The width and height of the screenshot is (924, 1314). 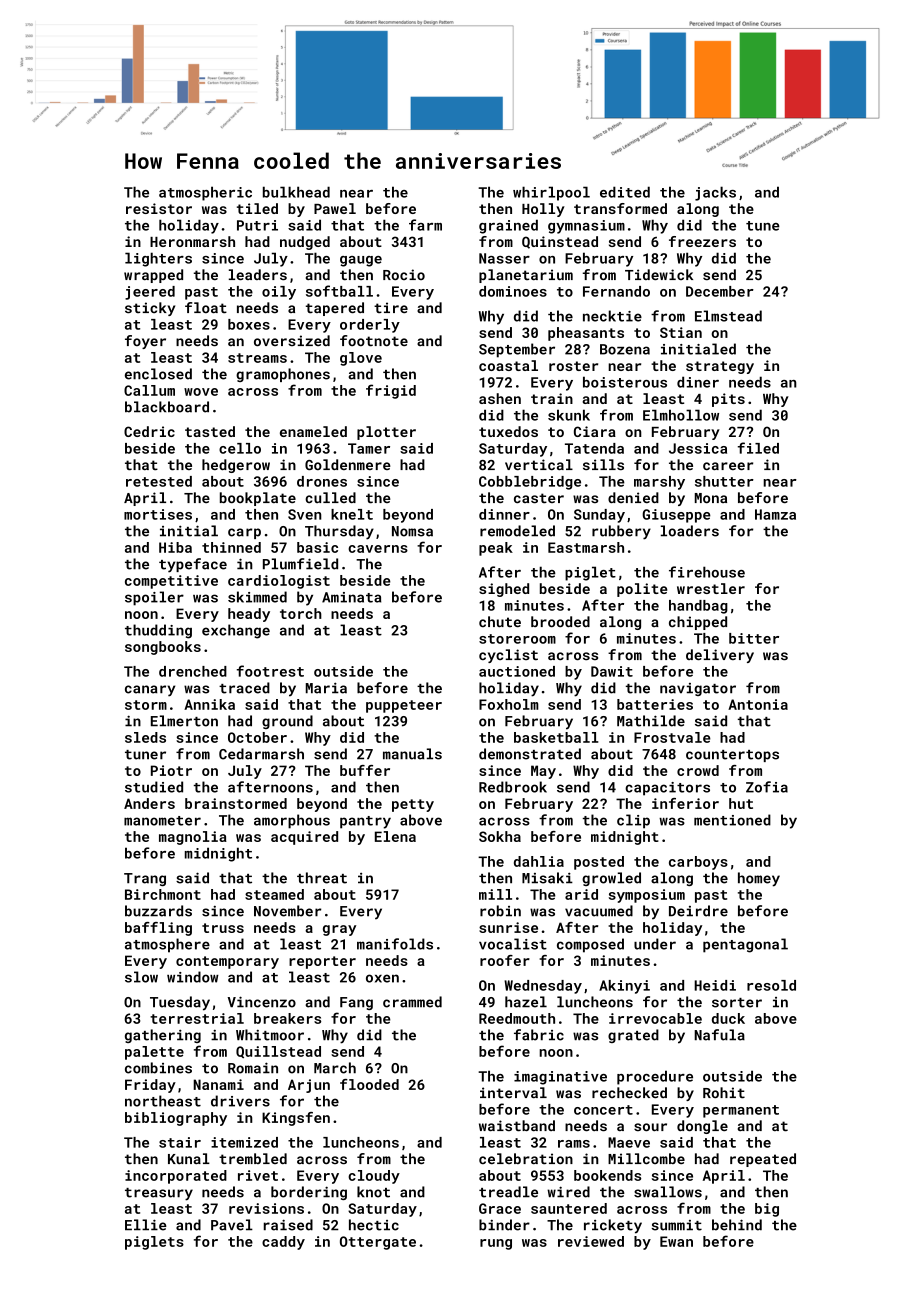 I want to click on Ewan, so click(x=676, y=1241).
